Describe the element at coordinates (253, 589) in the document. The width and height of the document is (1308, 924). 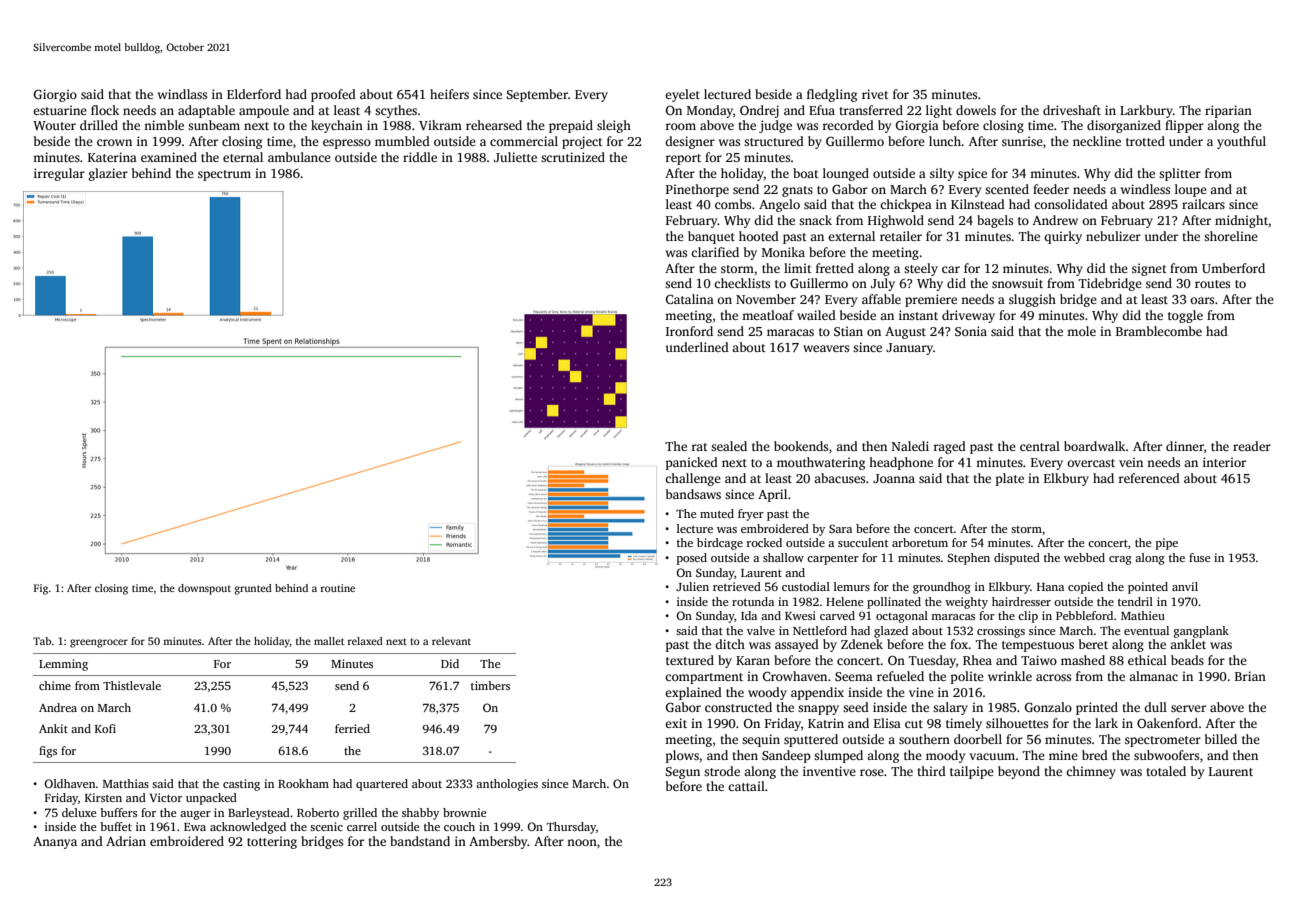
I see `grunted` at that location.
